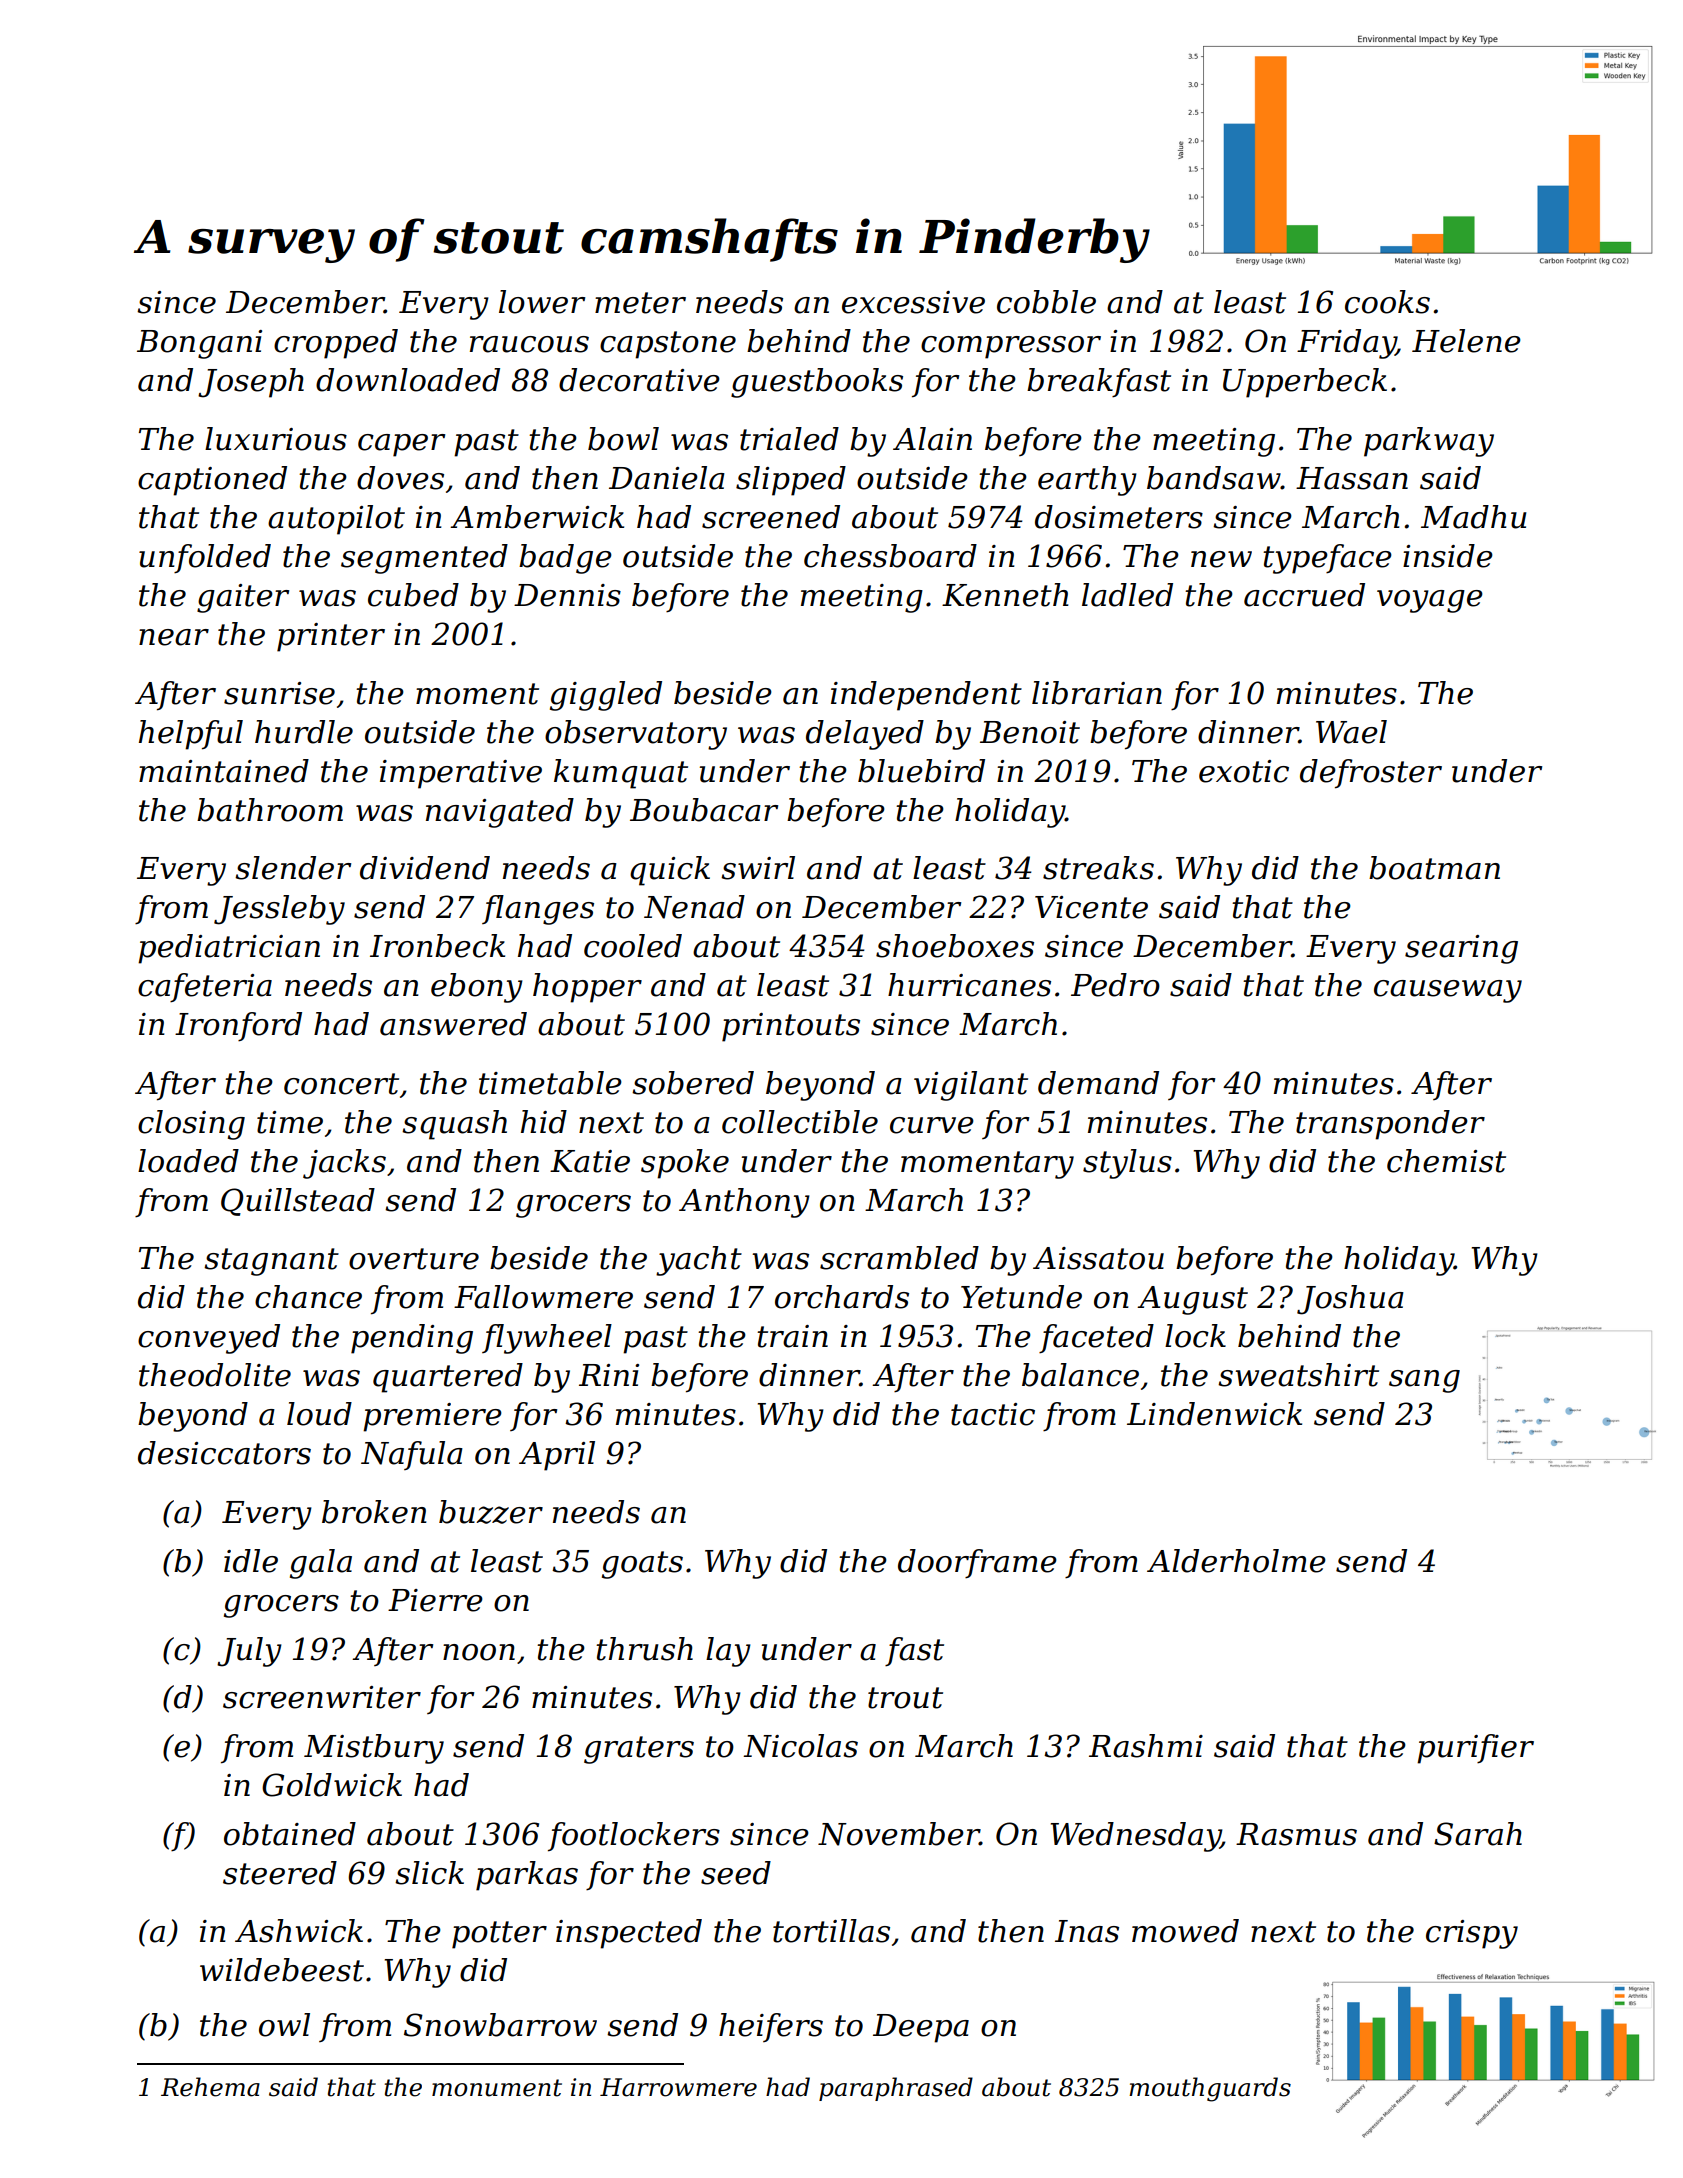 The height and width of the screenshot is (2178, 1683). What do you see at coordinates (238, 1026) in the screenshot?
I see `Ironford` at bounding box center [238, 1026].
